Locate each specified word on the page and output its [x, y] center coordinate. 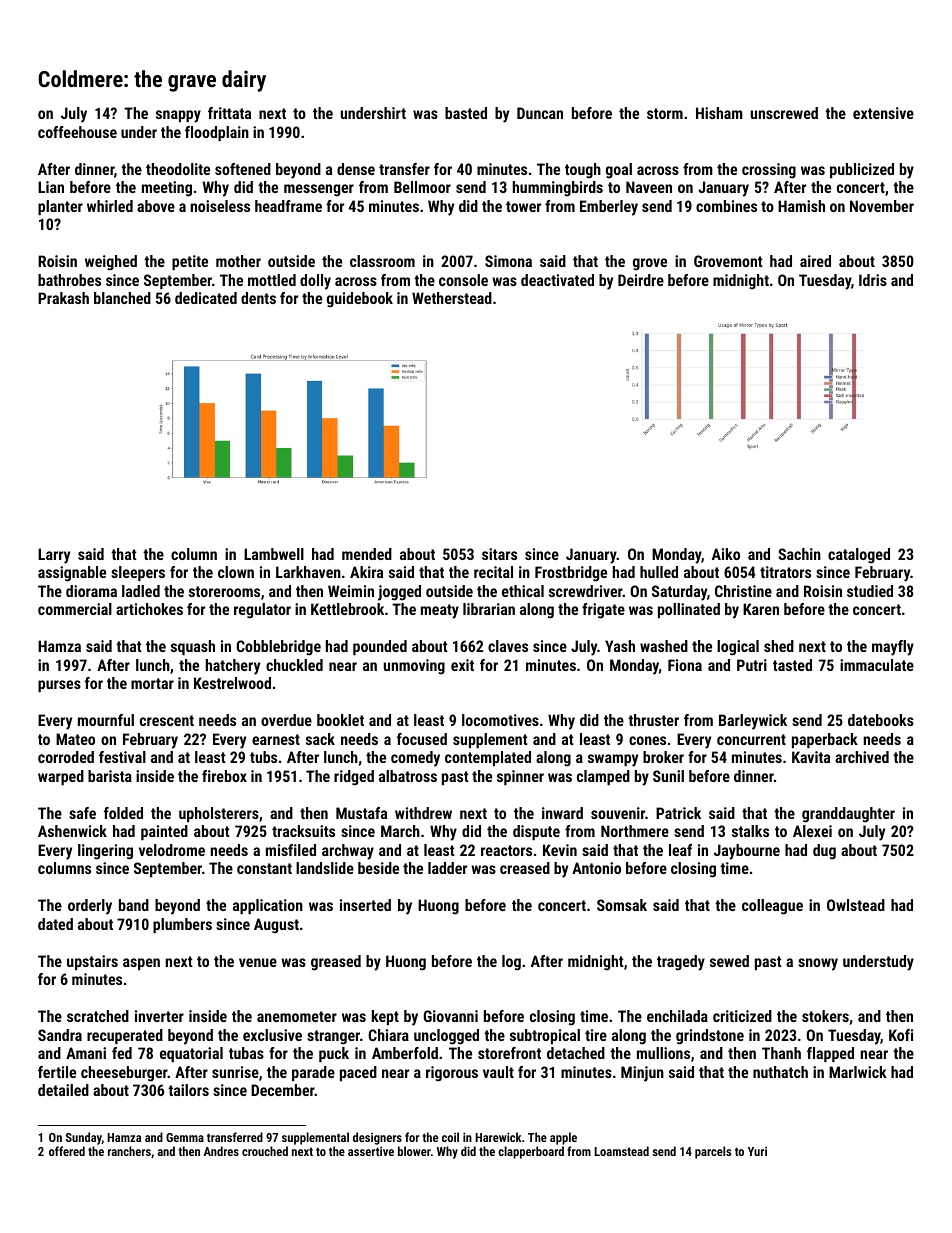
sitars [499, 554]
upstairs [92, 962]
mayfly [893, 648]
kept [385, 1017]
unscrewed [784, 113]
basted [466, 113]
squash [193, 647]
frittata [229, 113]
